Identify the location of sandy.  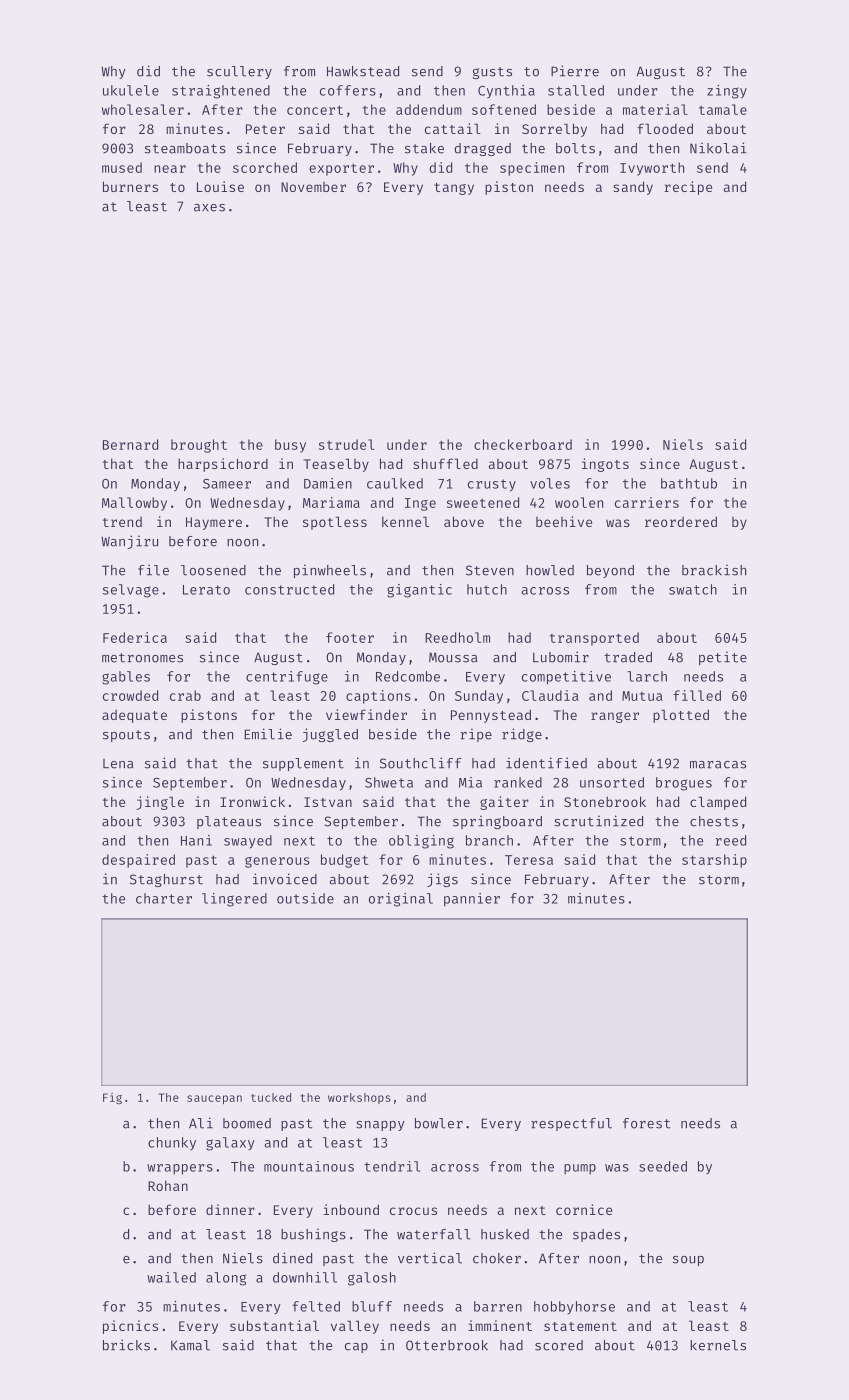
(633, 188).
